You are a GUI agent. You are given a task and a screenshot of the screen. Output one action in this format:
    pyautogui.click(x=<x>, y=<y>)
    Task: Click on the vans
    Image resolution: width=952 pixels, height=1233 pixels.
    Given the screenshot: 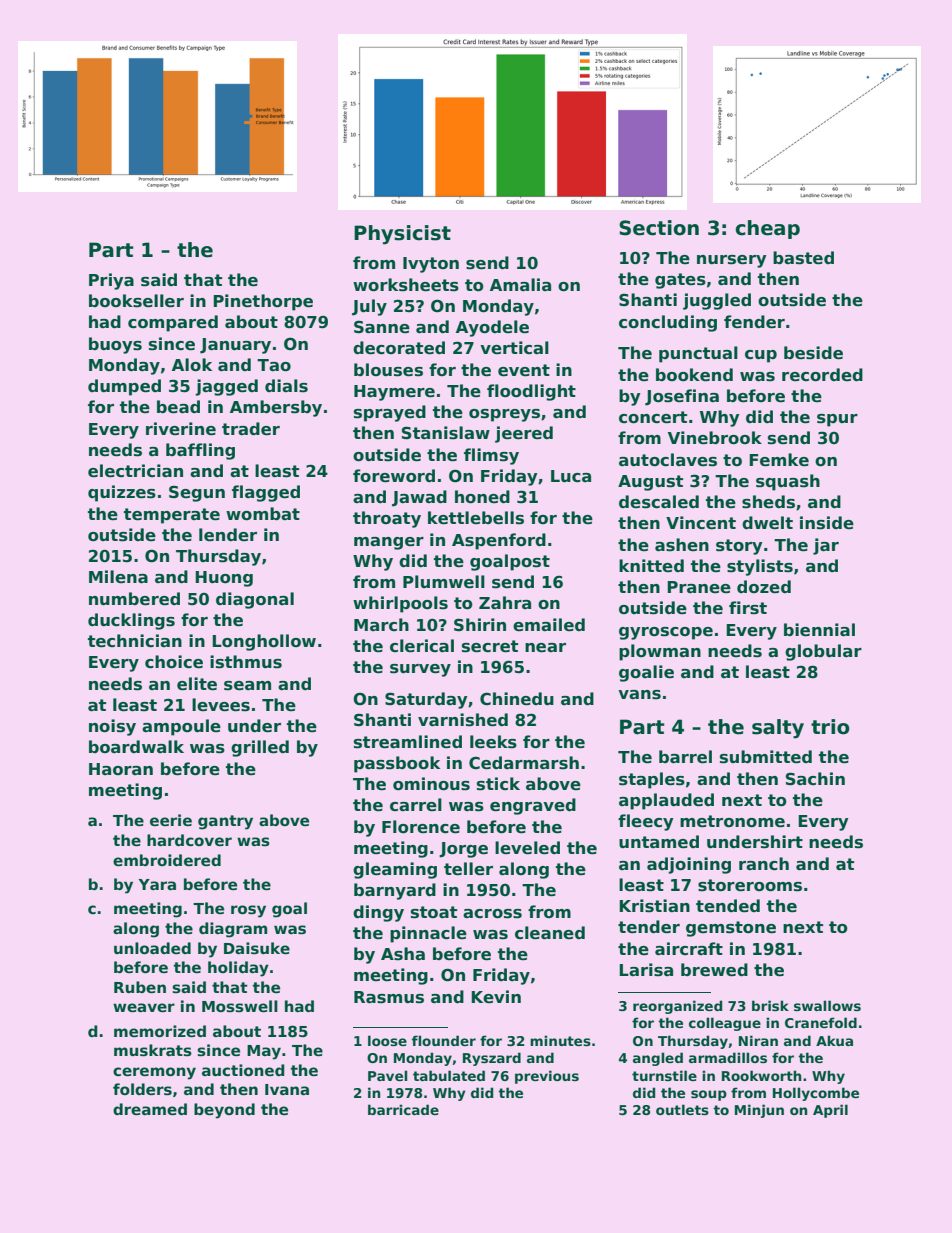 What is the action you would take?
    pyautogui.click(x=639, y=695)
